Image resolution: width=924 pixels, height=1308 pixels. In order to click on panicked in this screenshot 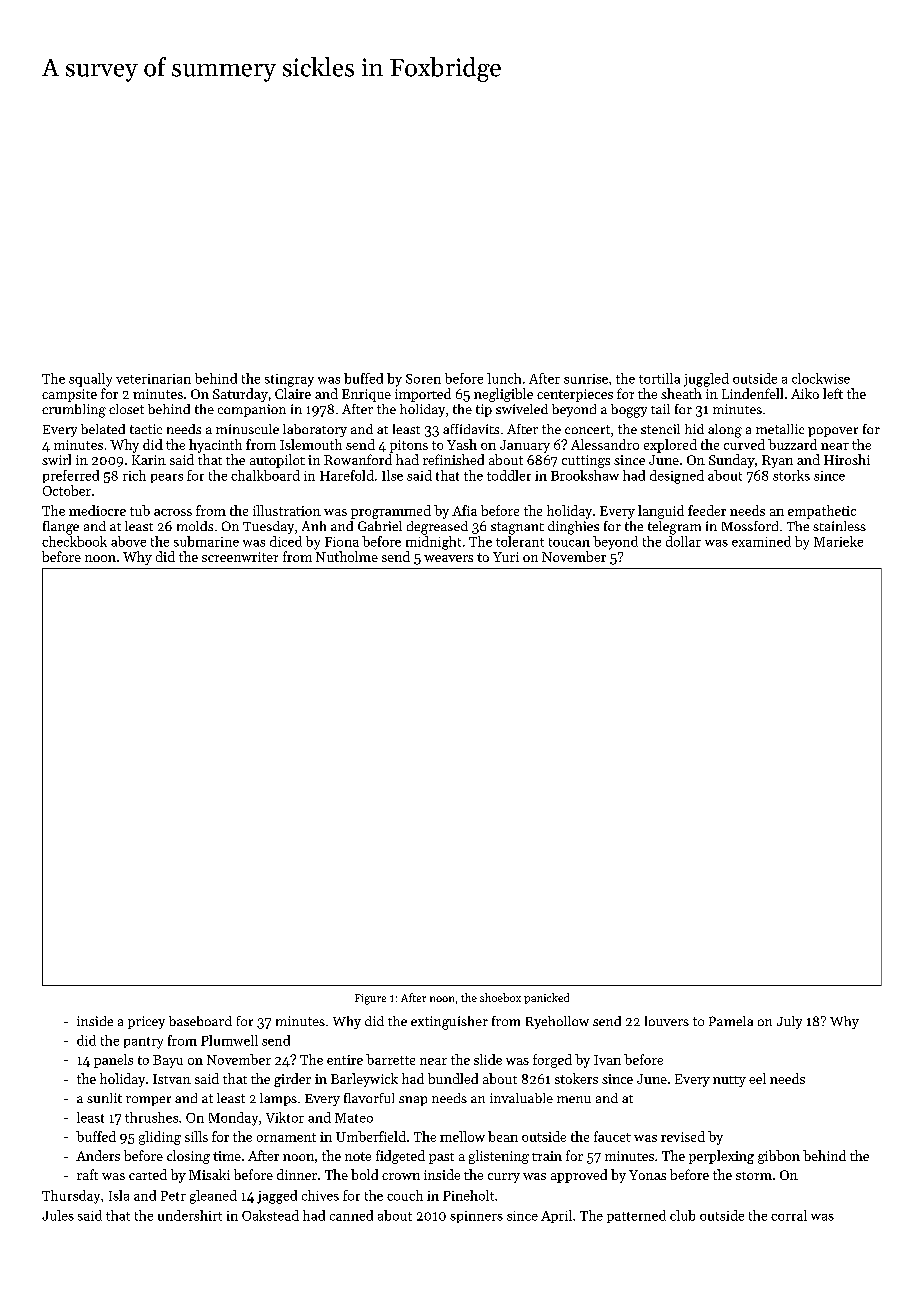, I will do `click(546, 998)`.
